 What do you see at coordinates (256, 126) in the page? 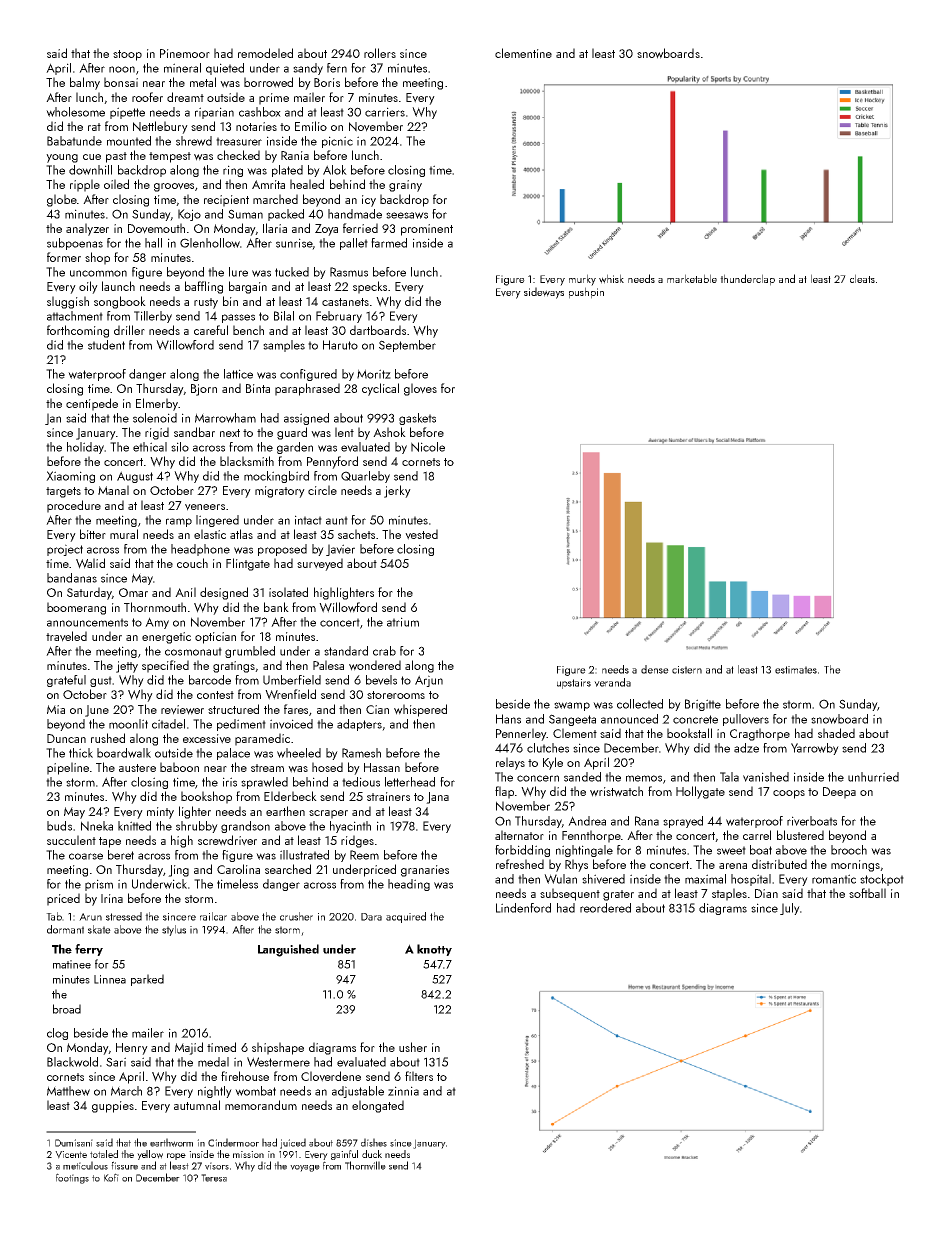
I see `notaries` at bounding box center [256, 126].
